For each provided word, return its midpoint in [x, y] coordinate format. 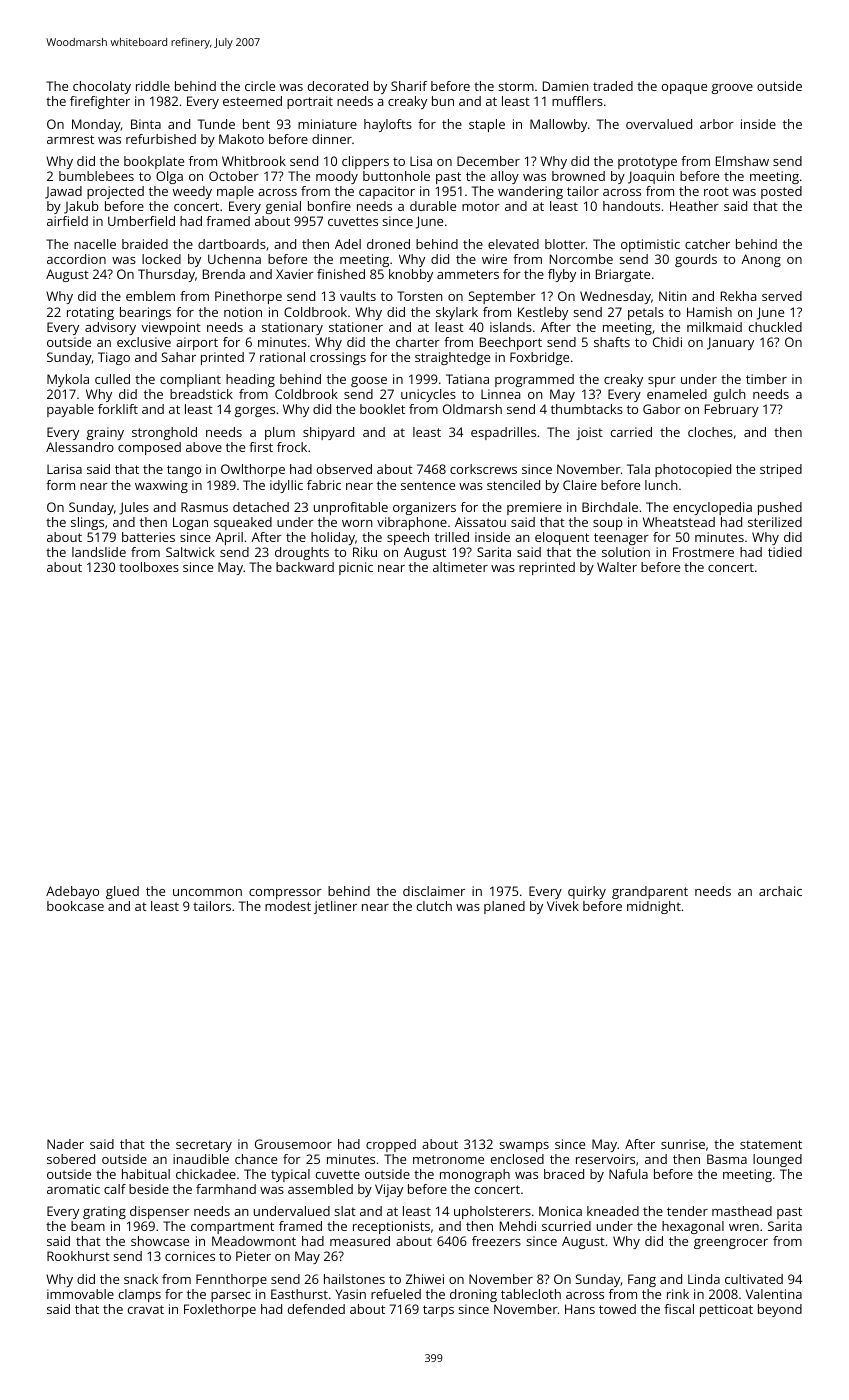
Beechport [511, 343]
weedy [192, 192]
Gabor [662, 409]
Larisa [64, 469]
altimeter [460, 567]
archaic [780, 891]
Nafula [628, 1174]
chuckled [775, 327]
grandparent [650, 892]
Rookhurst [78, 1256]
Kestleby [543, 313]
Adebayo [72, 892]
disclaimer [434, 891]
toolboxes [149, 567]
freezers [496, 1241]
